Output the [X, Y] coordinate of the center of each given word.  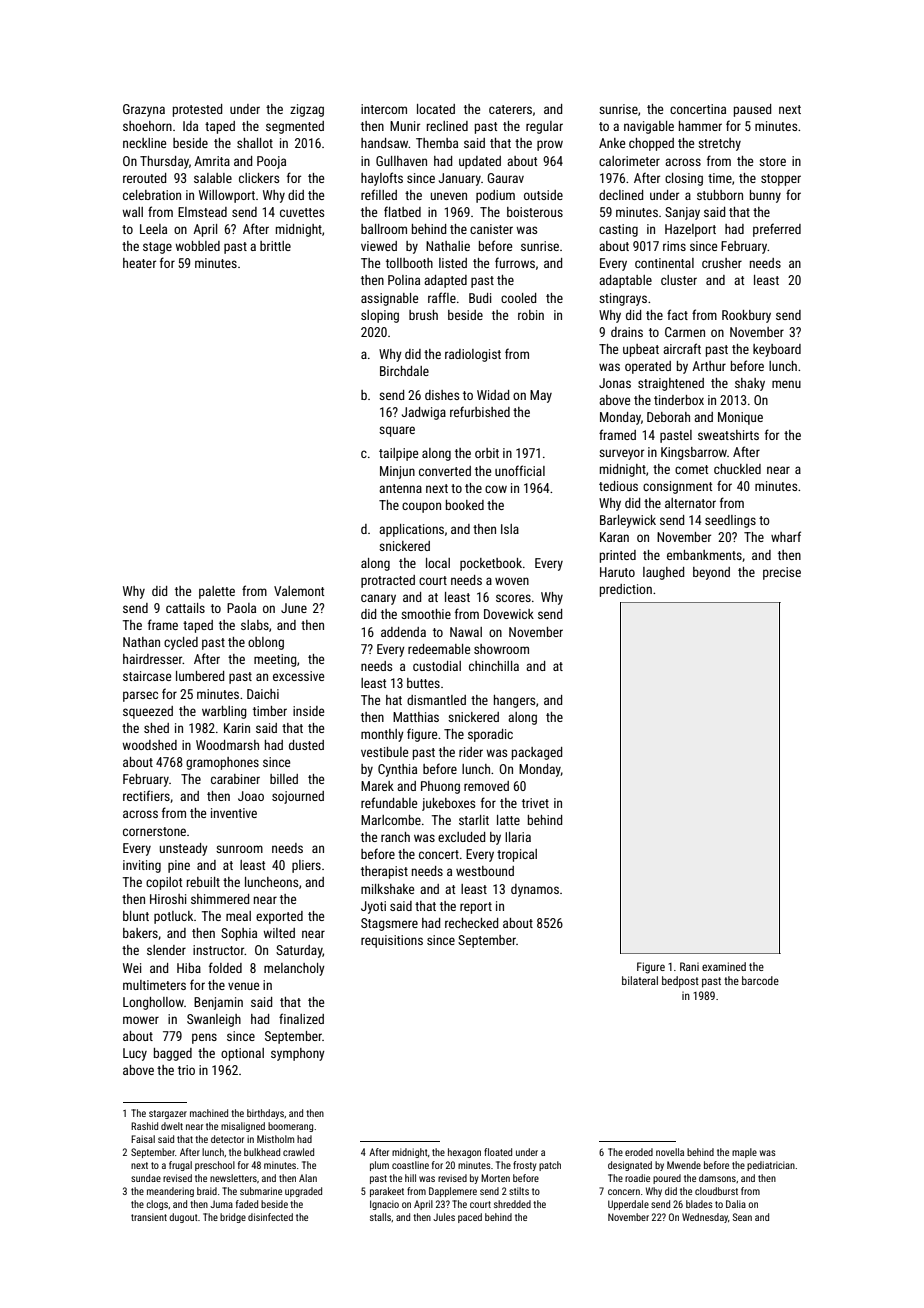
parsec [140, 696]
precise [782, 573]
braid [207, 1191]
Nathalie [448, 246]
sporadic [490, 735]
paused [752, 110]
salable [213, 178]
